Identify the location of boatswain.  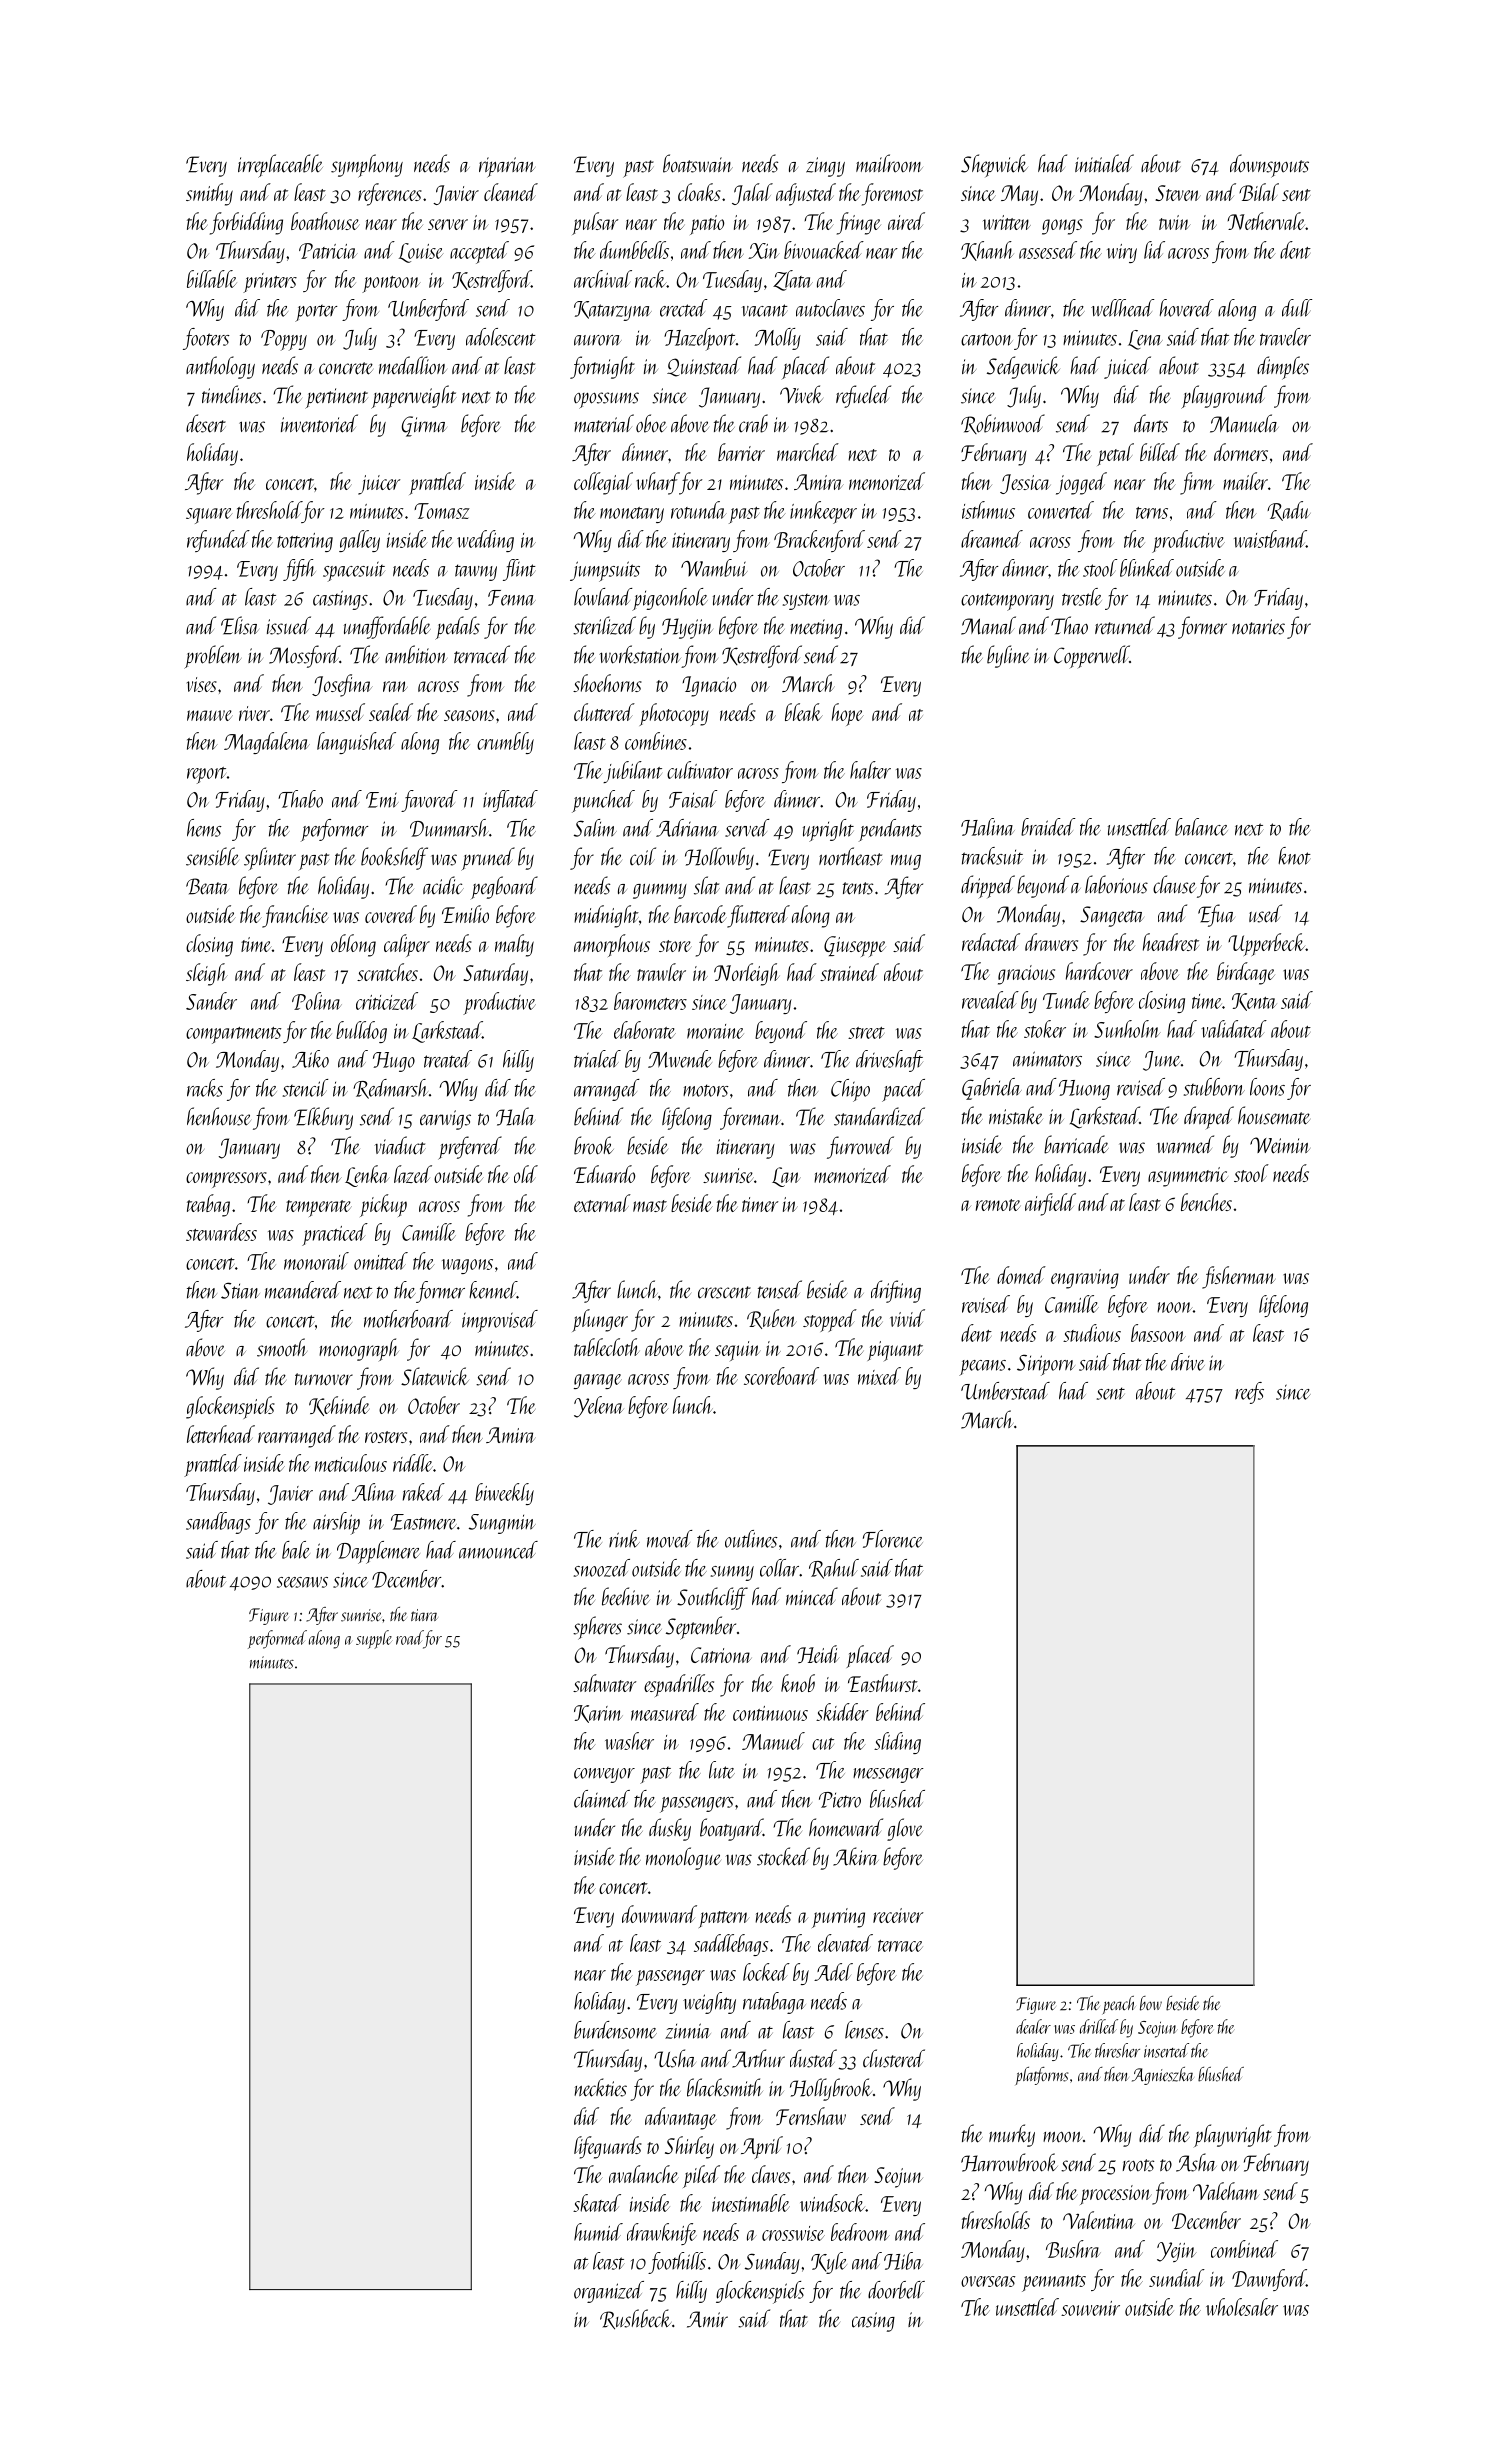
(698, 163).
